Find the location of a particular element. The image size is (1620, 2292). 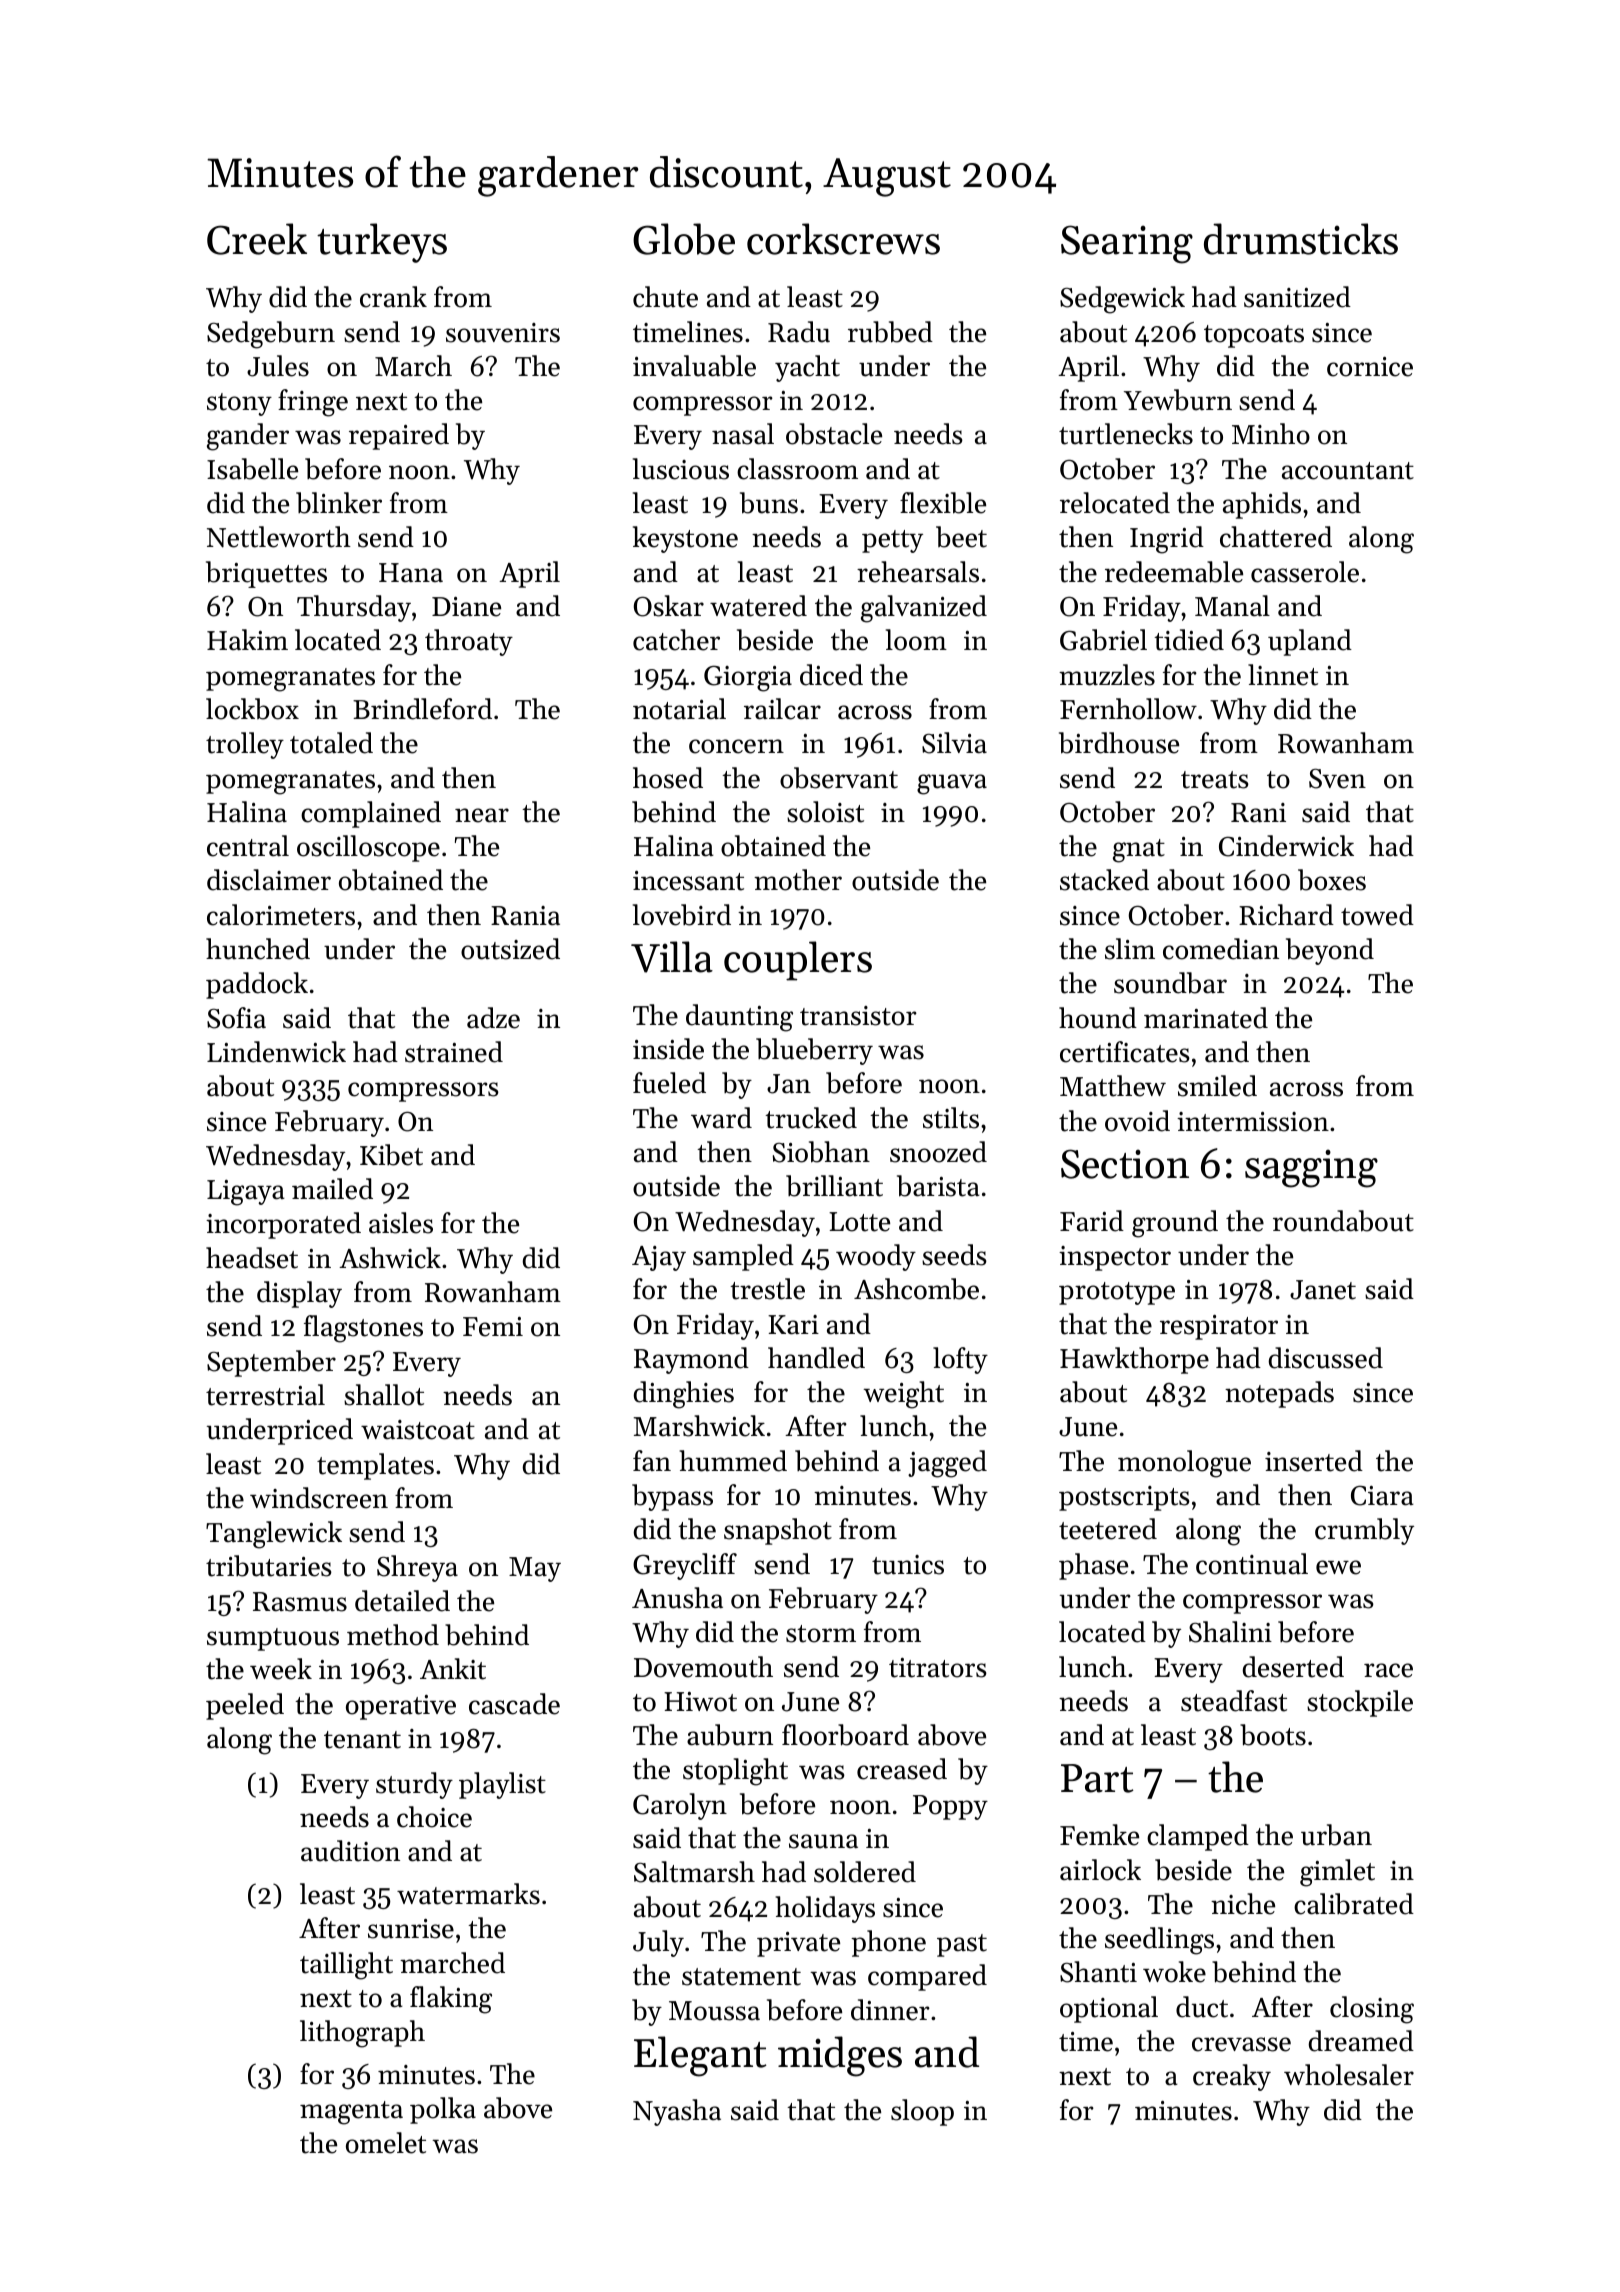

drumsticks is located at coordinates (1301, 239).
